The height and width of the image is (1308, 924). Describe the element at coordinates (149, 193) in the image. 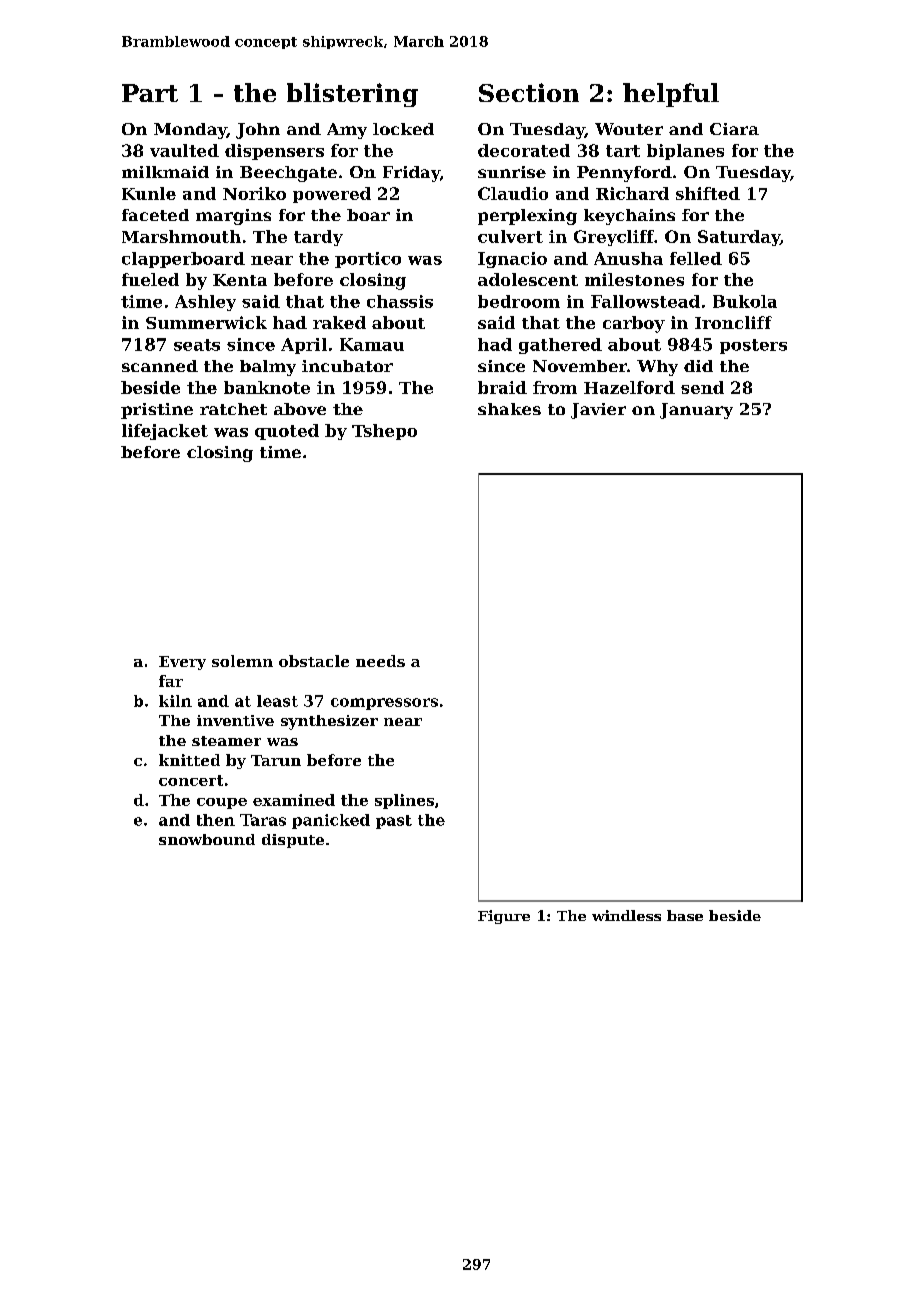

I see `Kunle` at that location.
